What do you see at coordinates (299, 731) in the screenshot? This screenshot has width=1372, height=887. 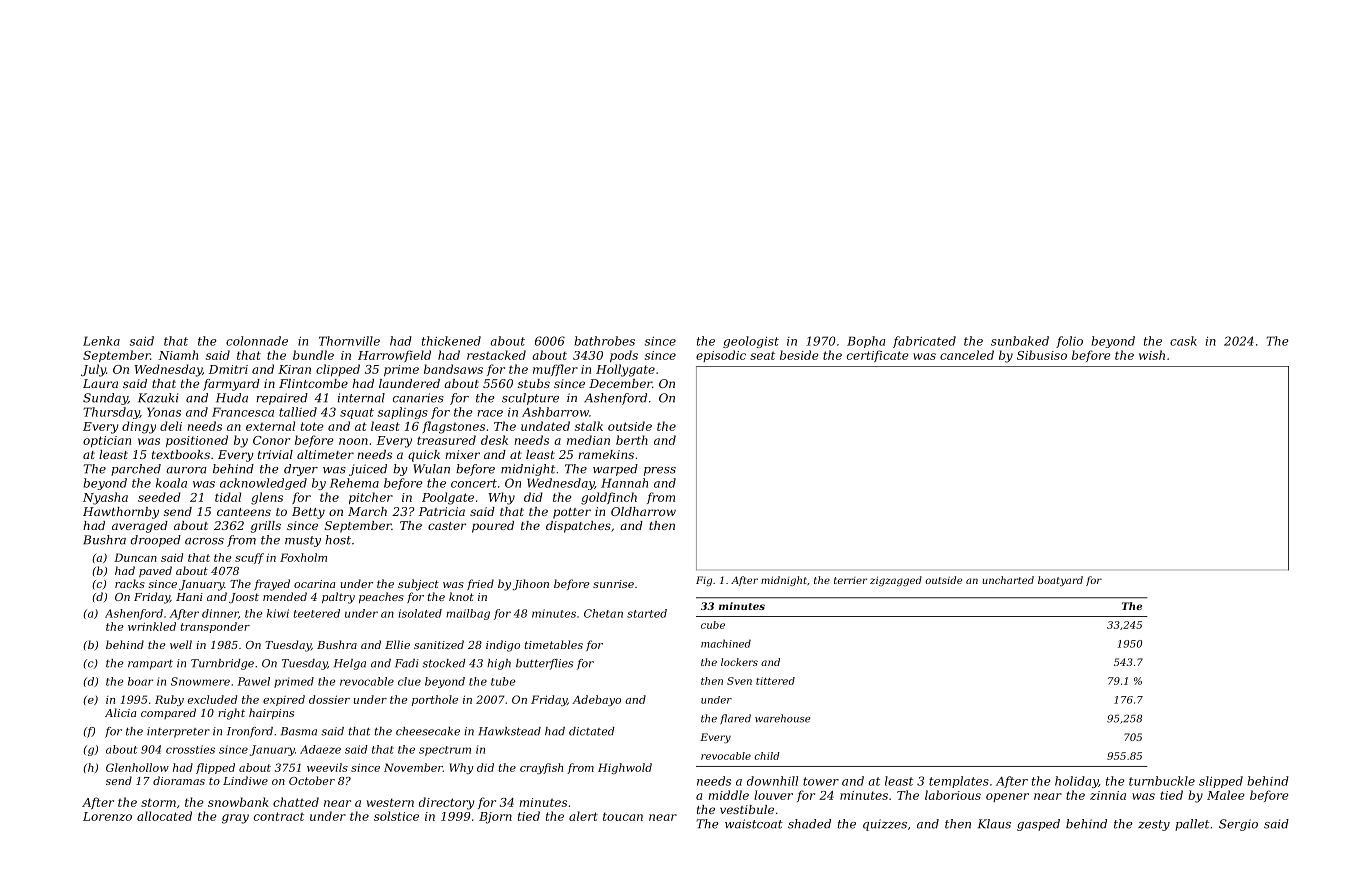 I see `Basma` at bounding box center [299, 731].
